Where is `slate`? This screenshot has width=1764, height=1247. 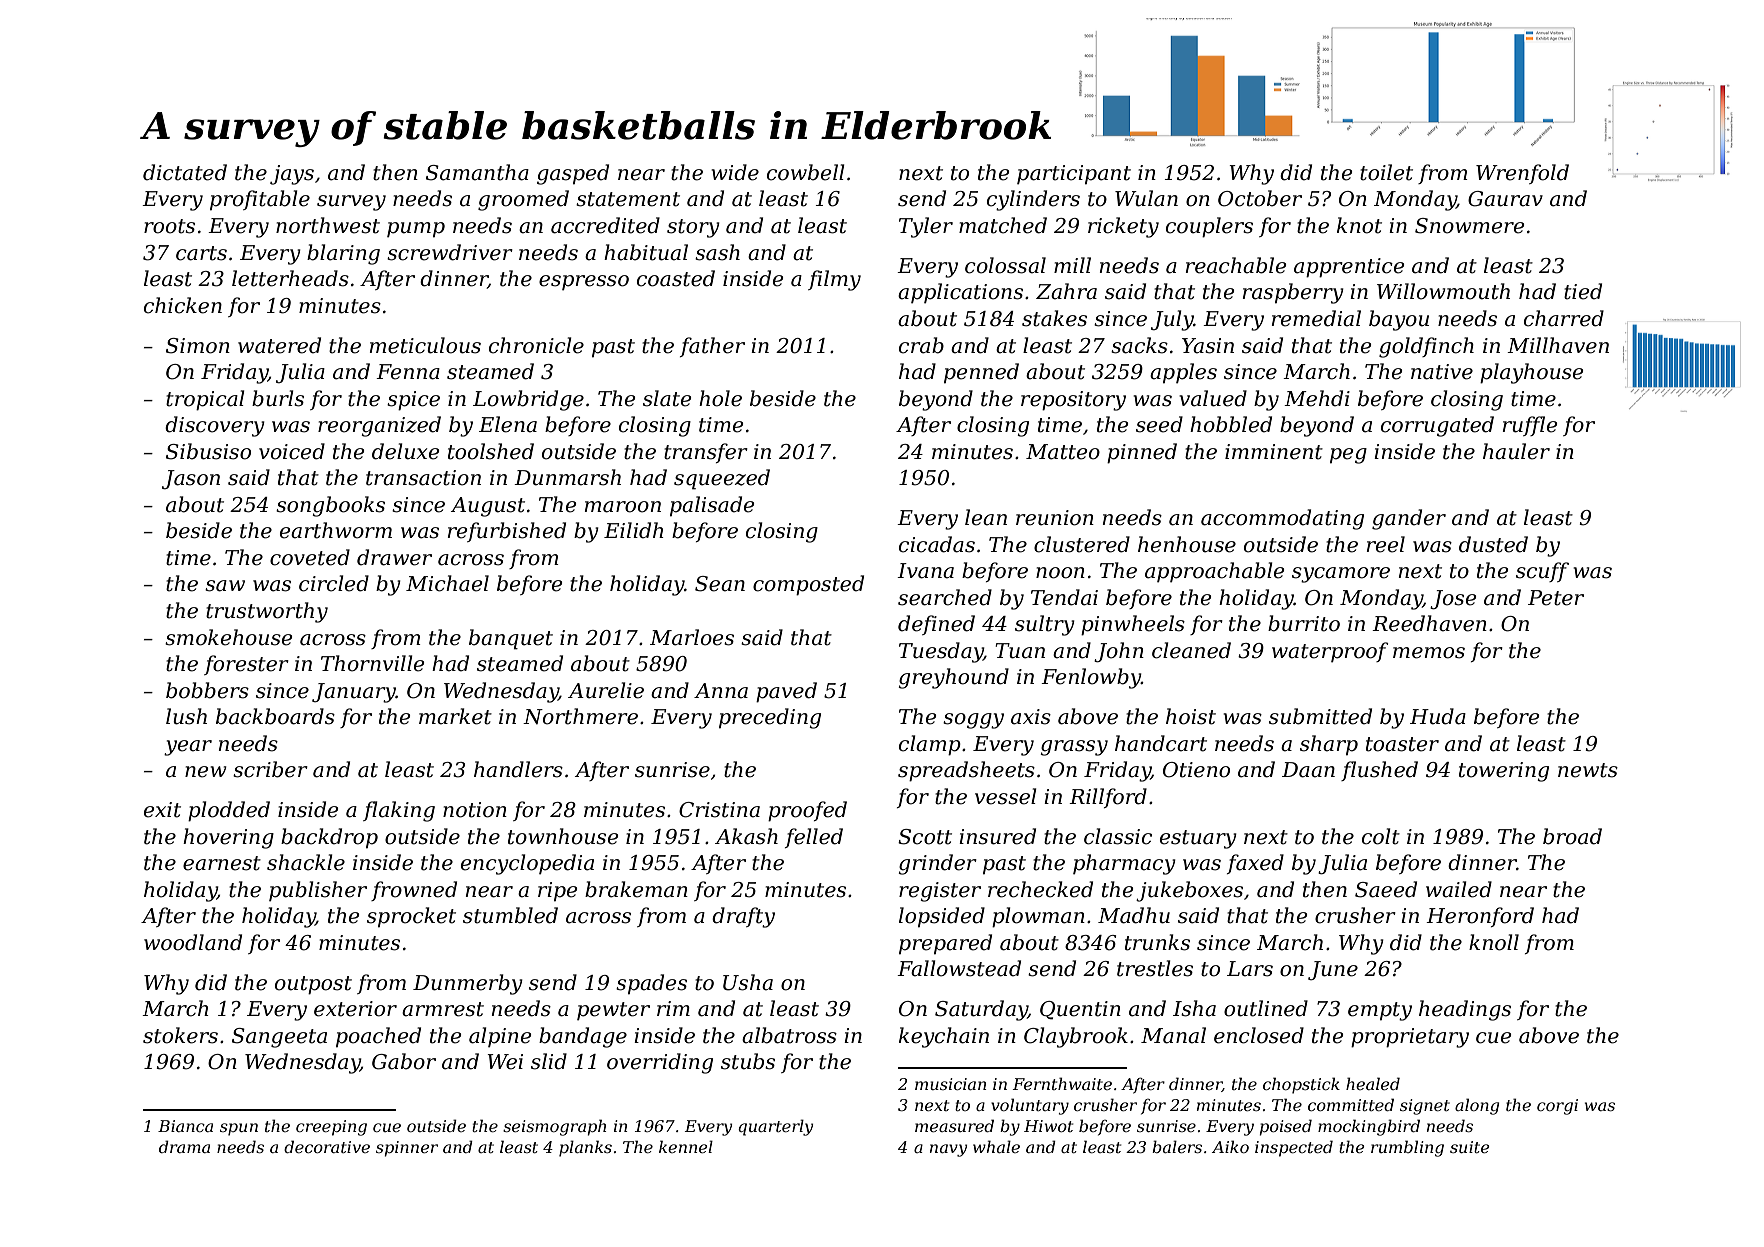
slate is located at coordinates (667, 398).
